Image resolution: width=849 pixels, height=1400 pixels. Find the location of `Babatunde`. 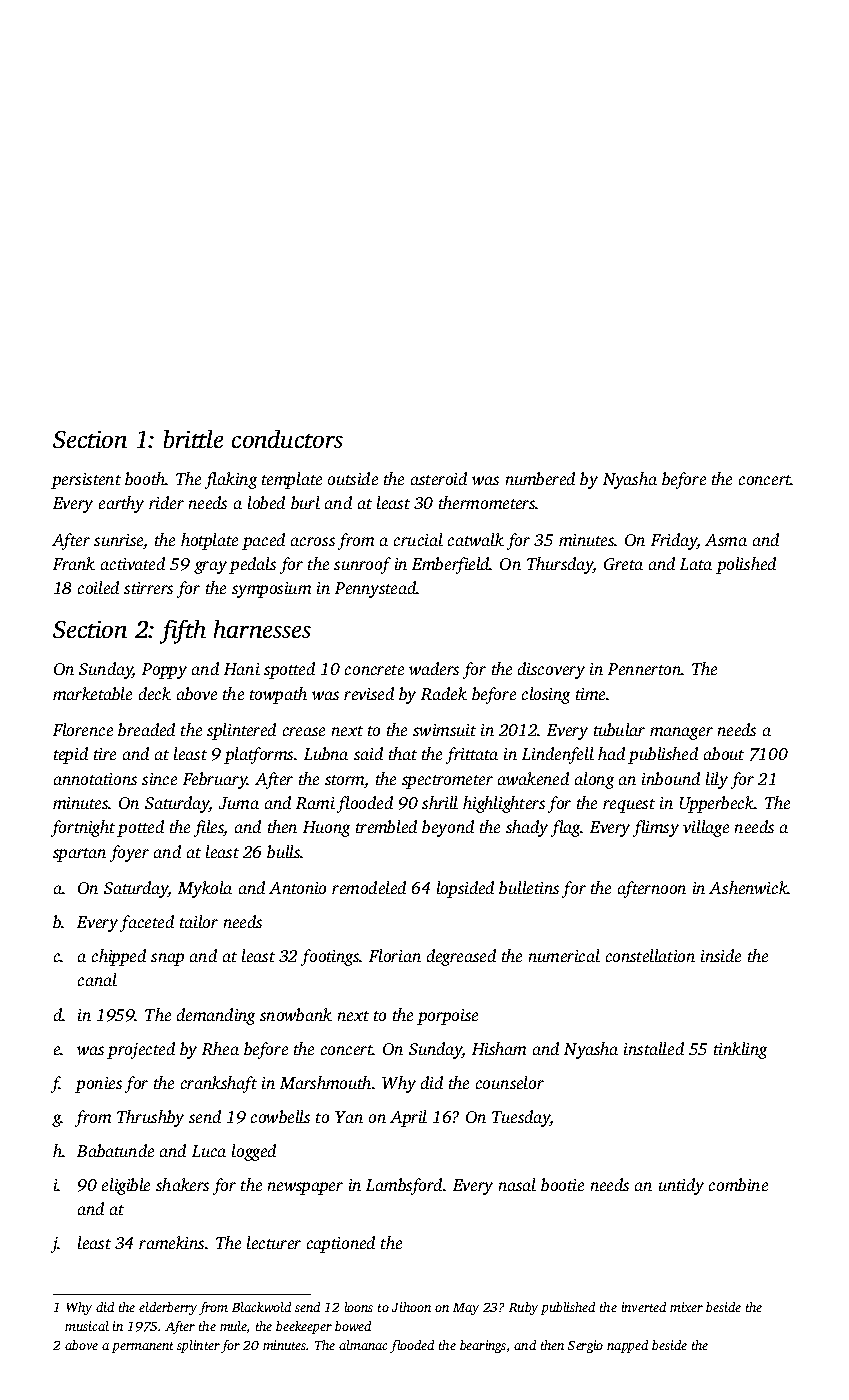

Babatunde is located at coordinates (115, 1150).
